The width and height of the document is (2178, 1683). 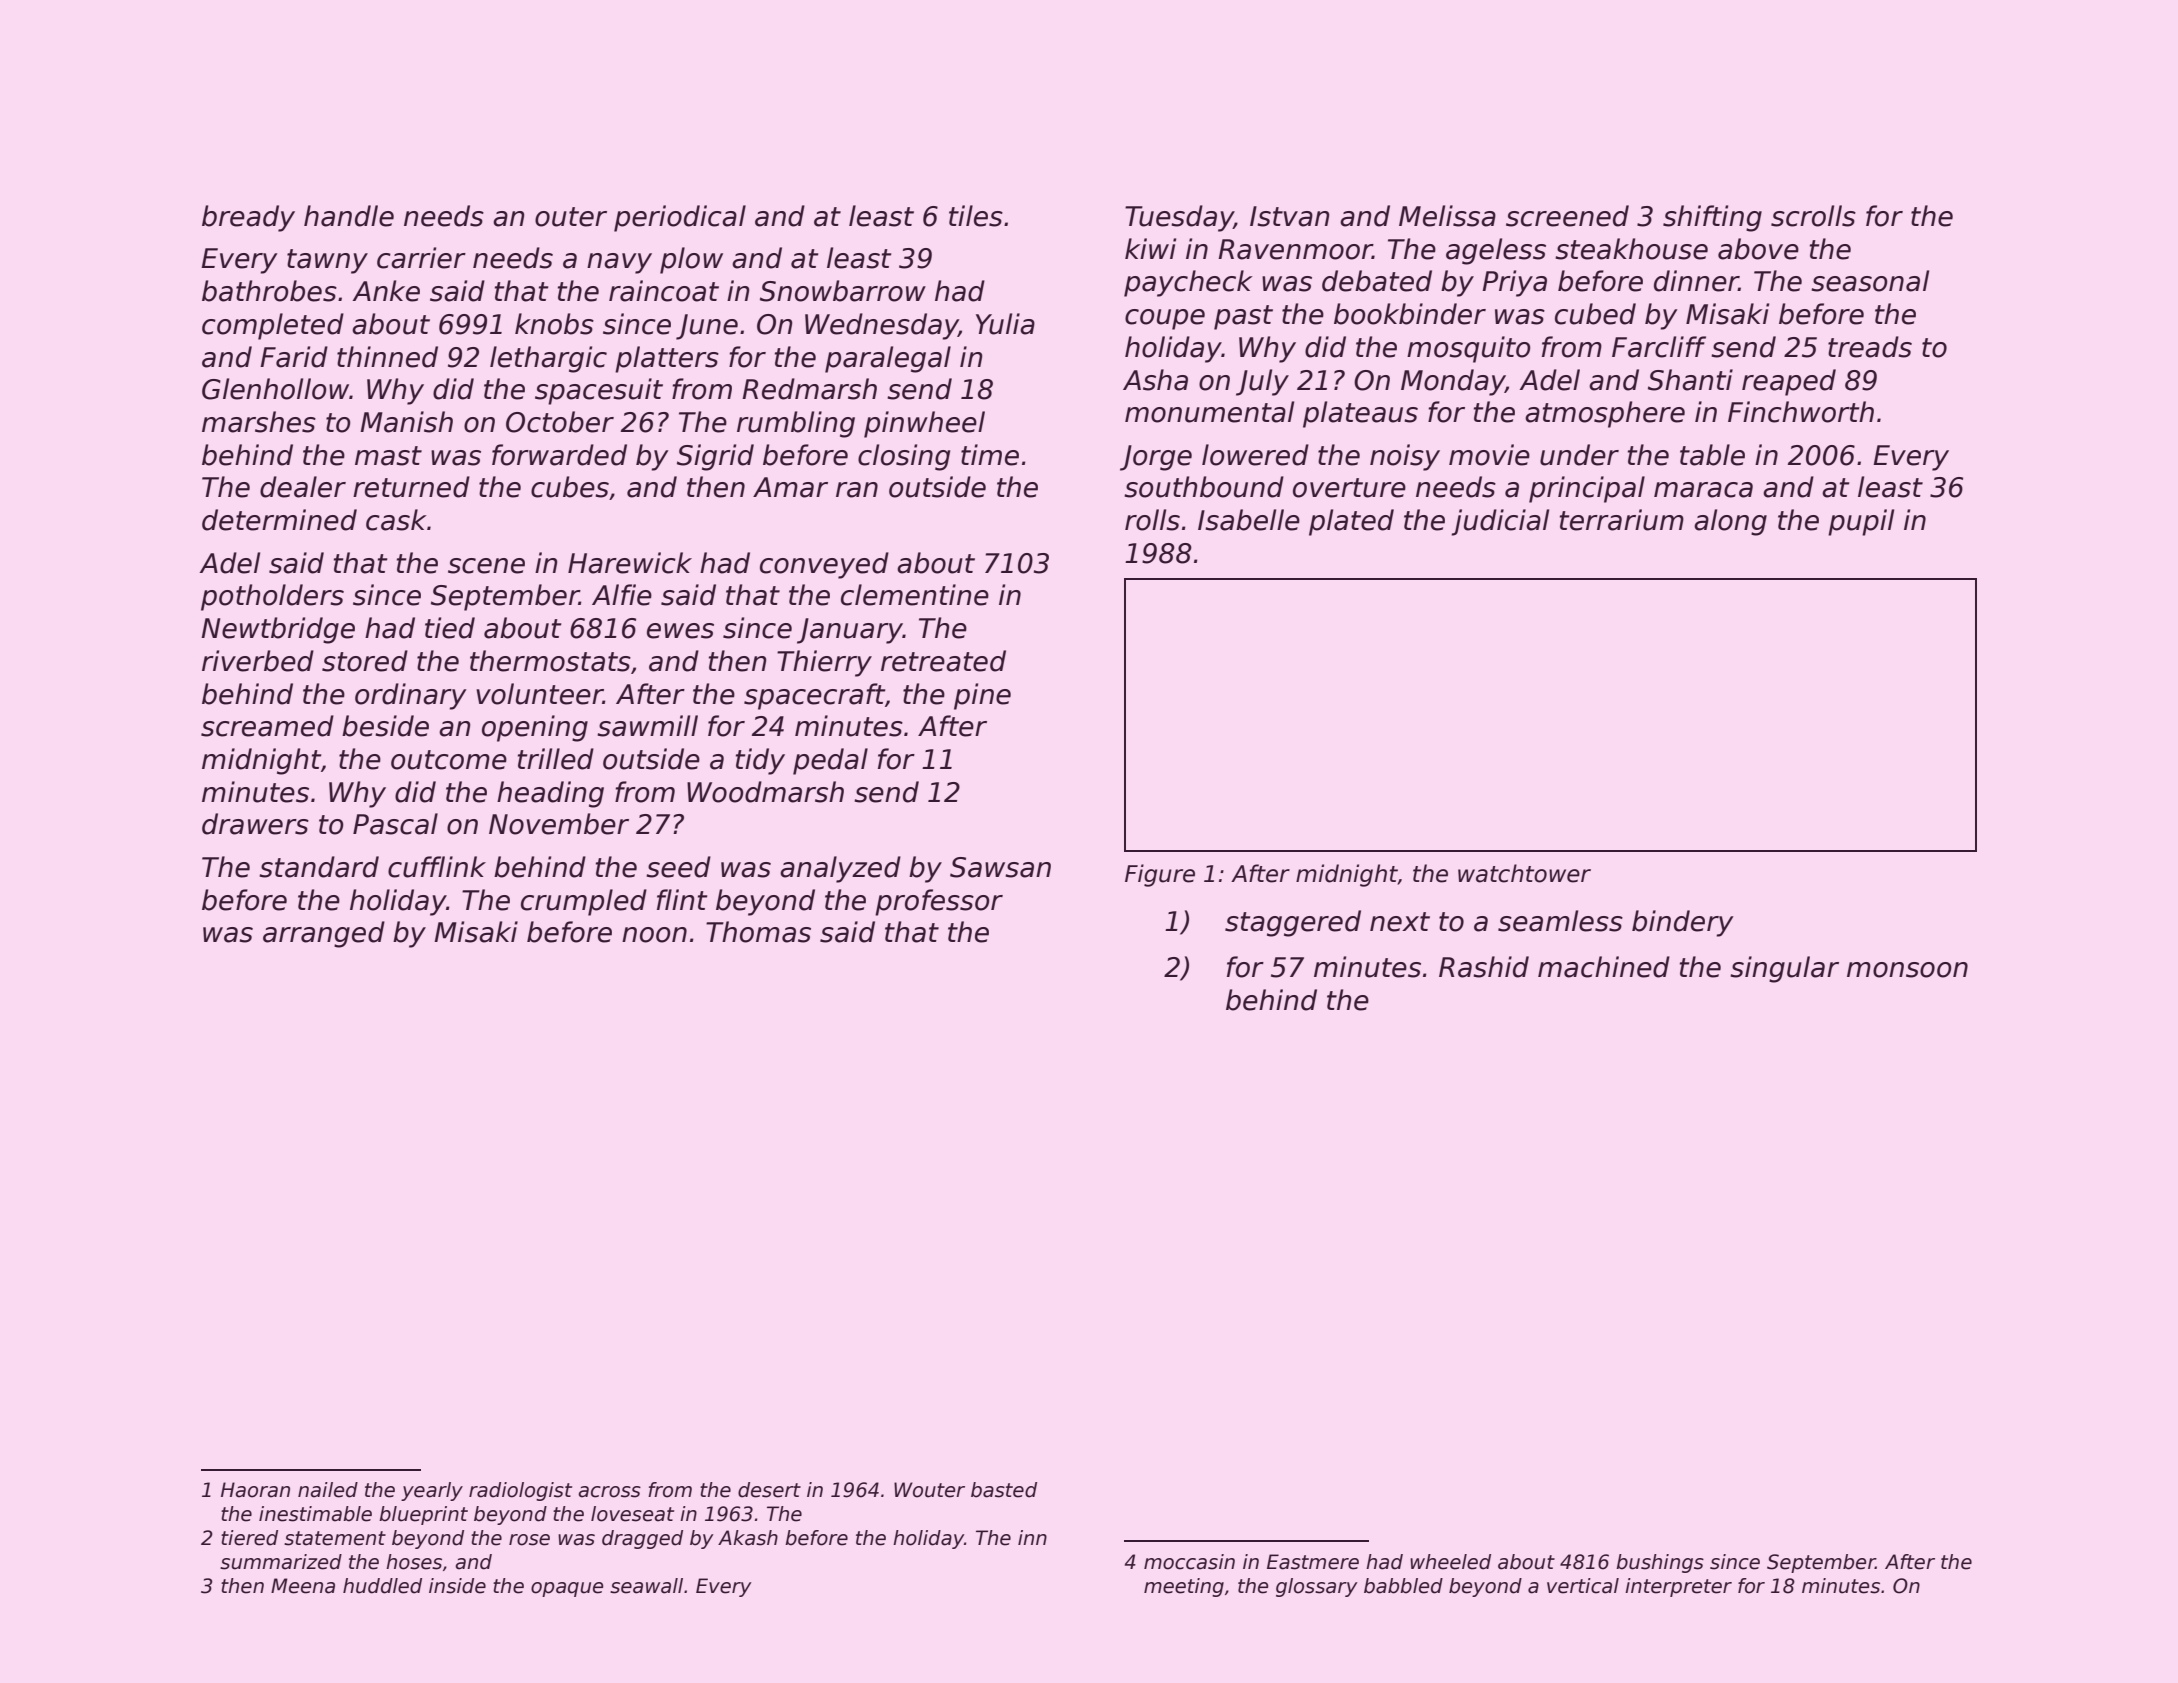 I want to click on pine, so click(x=982, y=696).
